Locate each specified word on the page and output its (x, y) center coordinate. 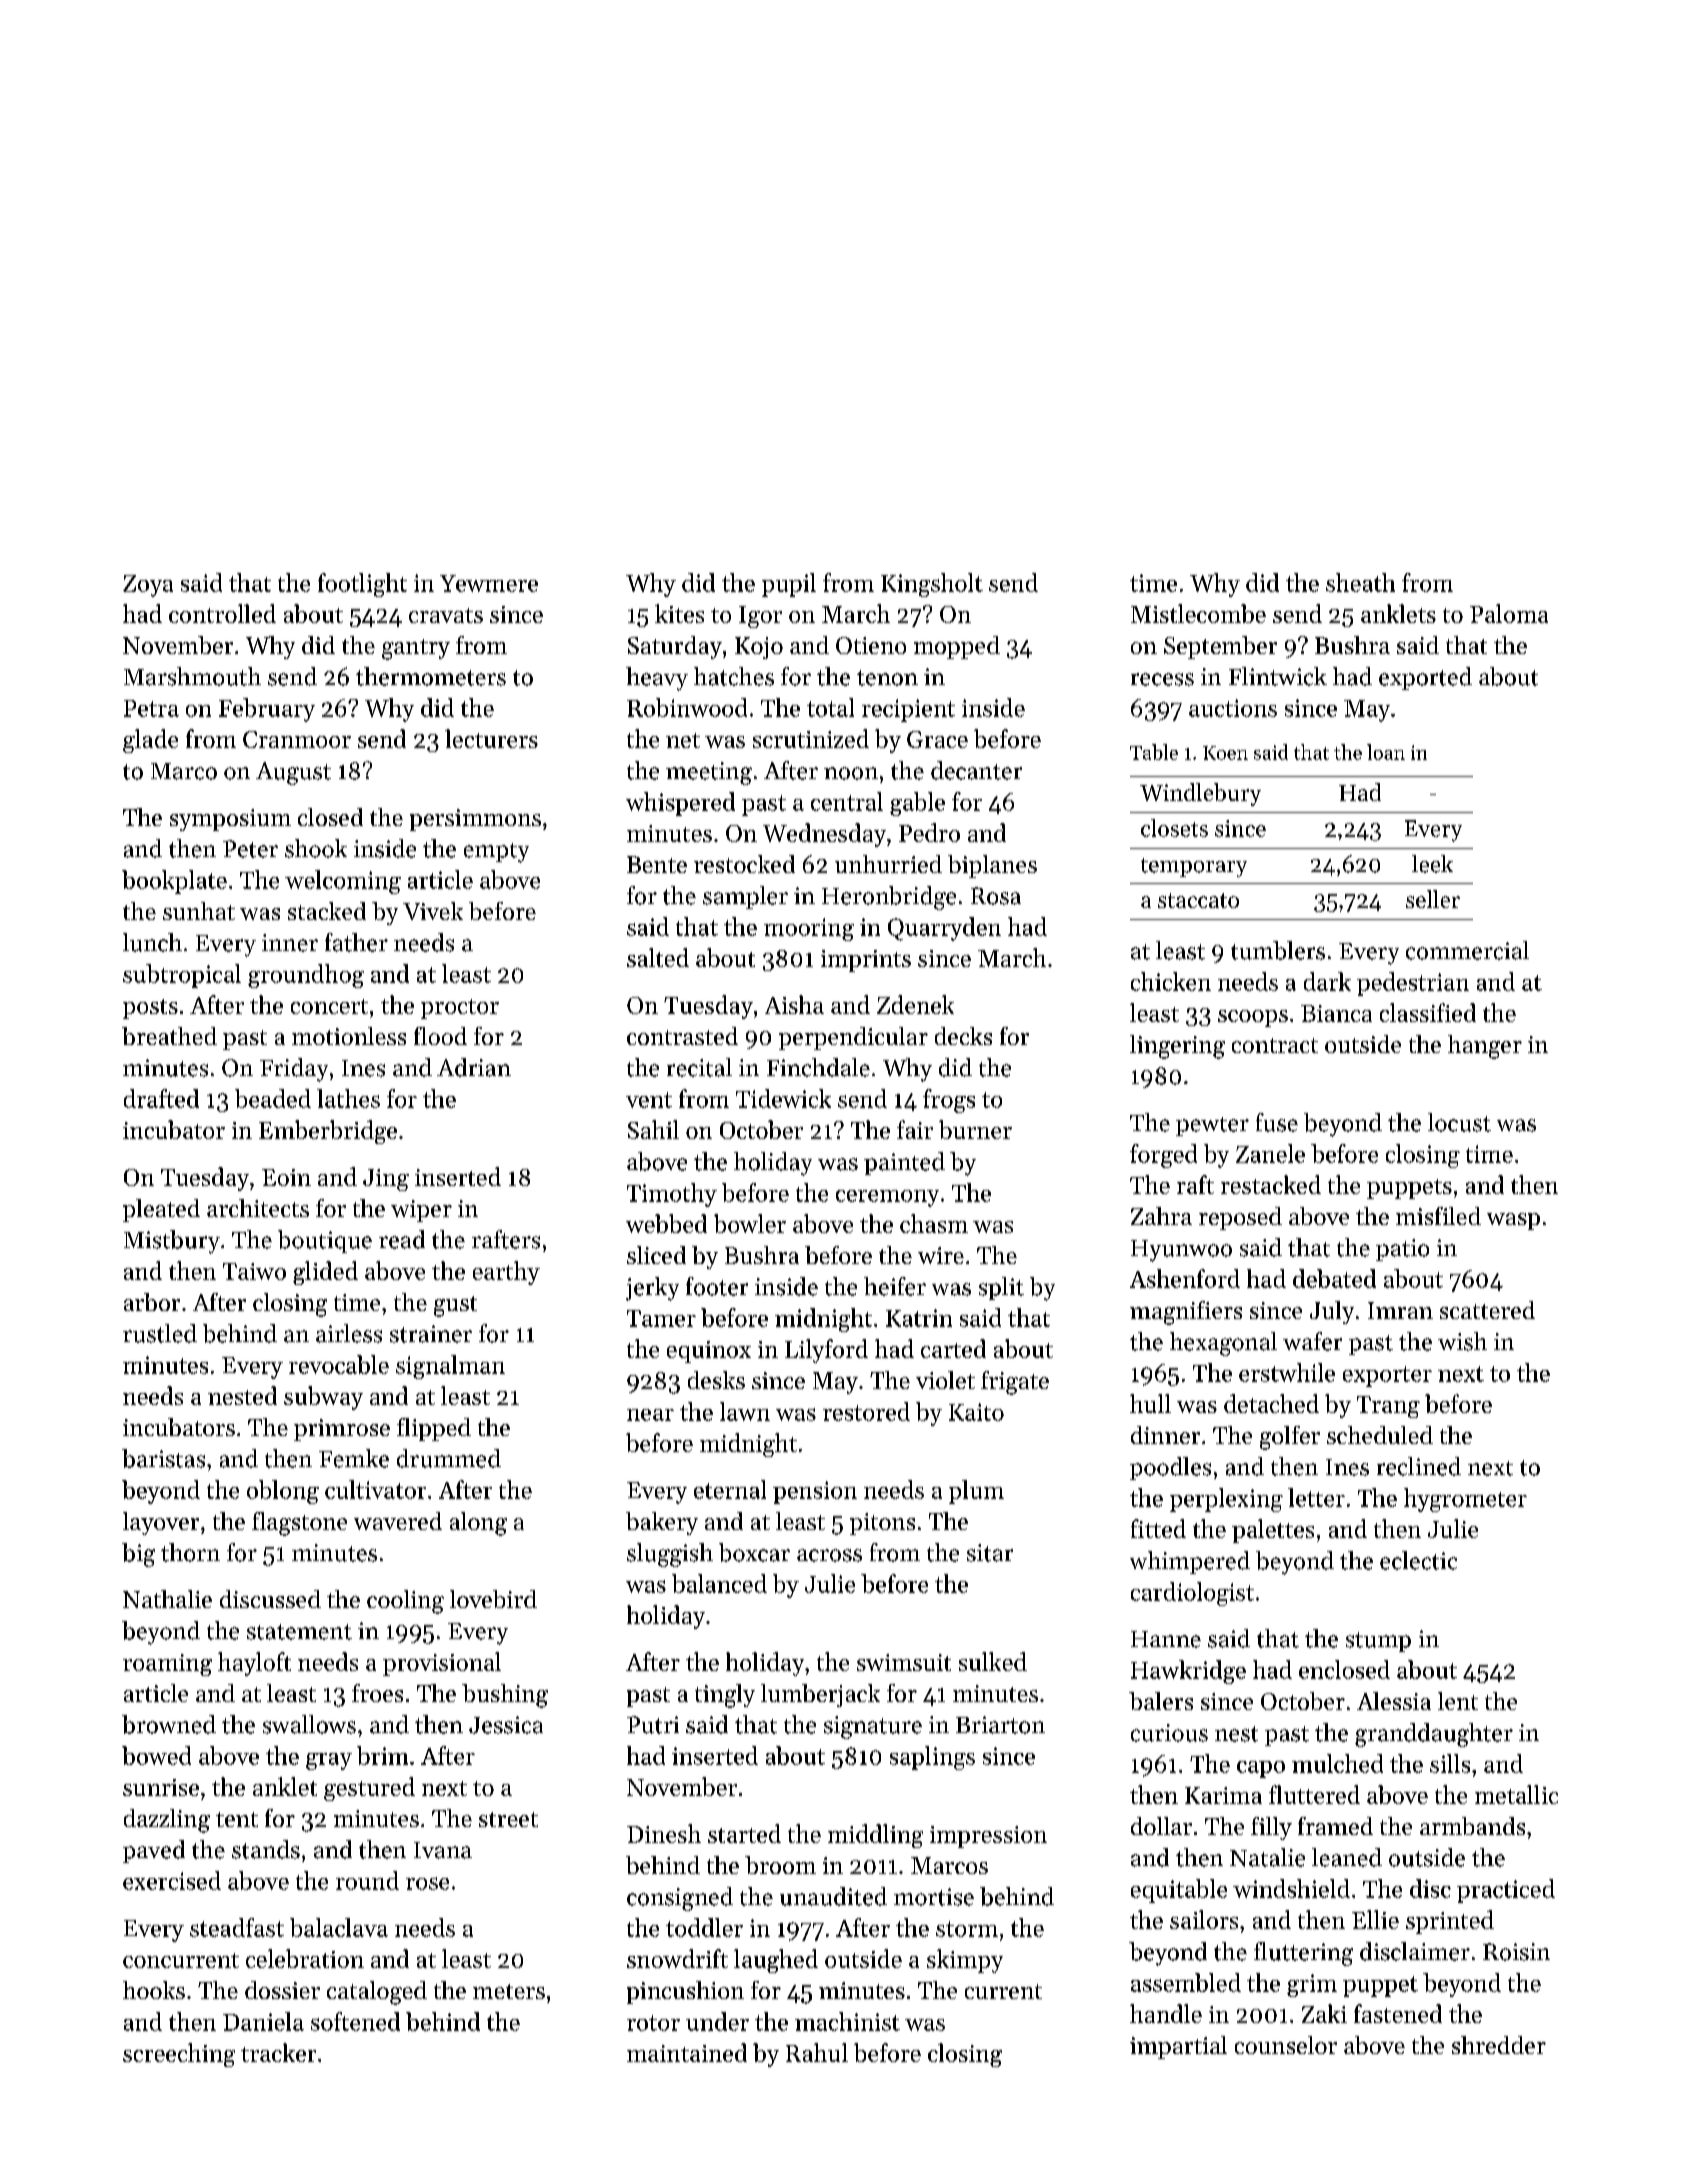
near (650, 1415)
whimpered (1190, 1562)
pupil (789, 585)
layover (161, 1523)
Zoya (148, 586)
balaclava (339, 1927)
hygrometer (1465, 1500)
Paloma (1509, 613)
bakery (662, 1523)
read (402, 1239)
